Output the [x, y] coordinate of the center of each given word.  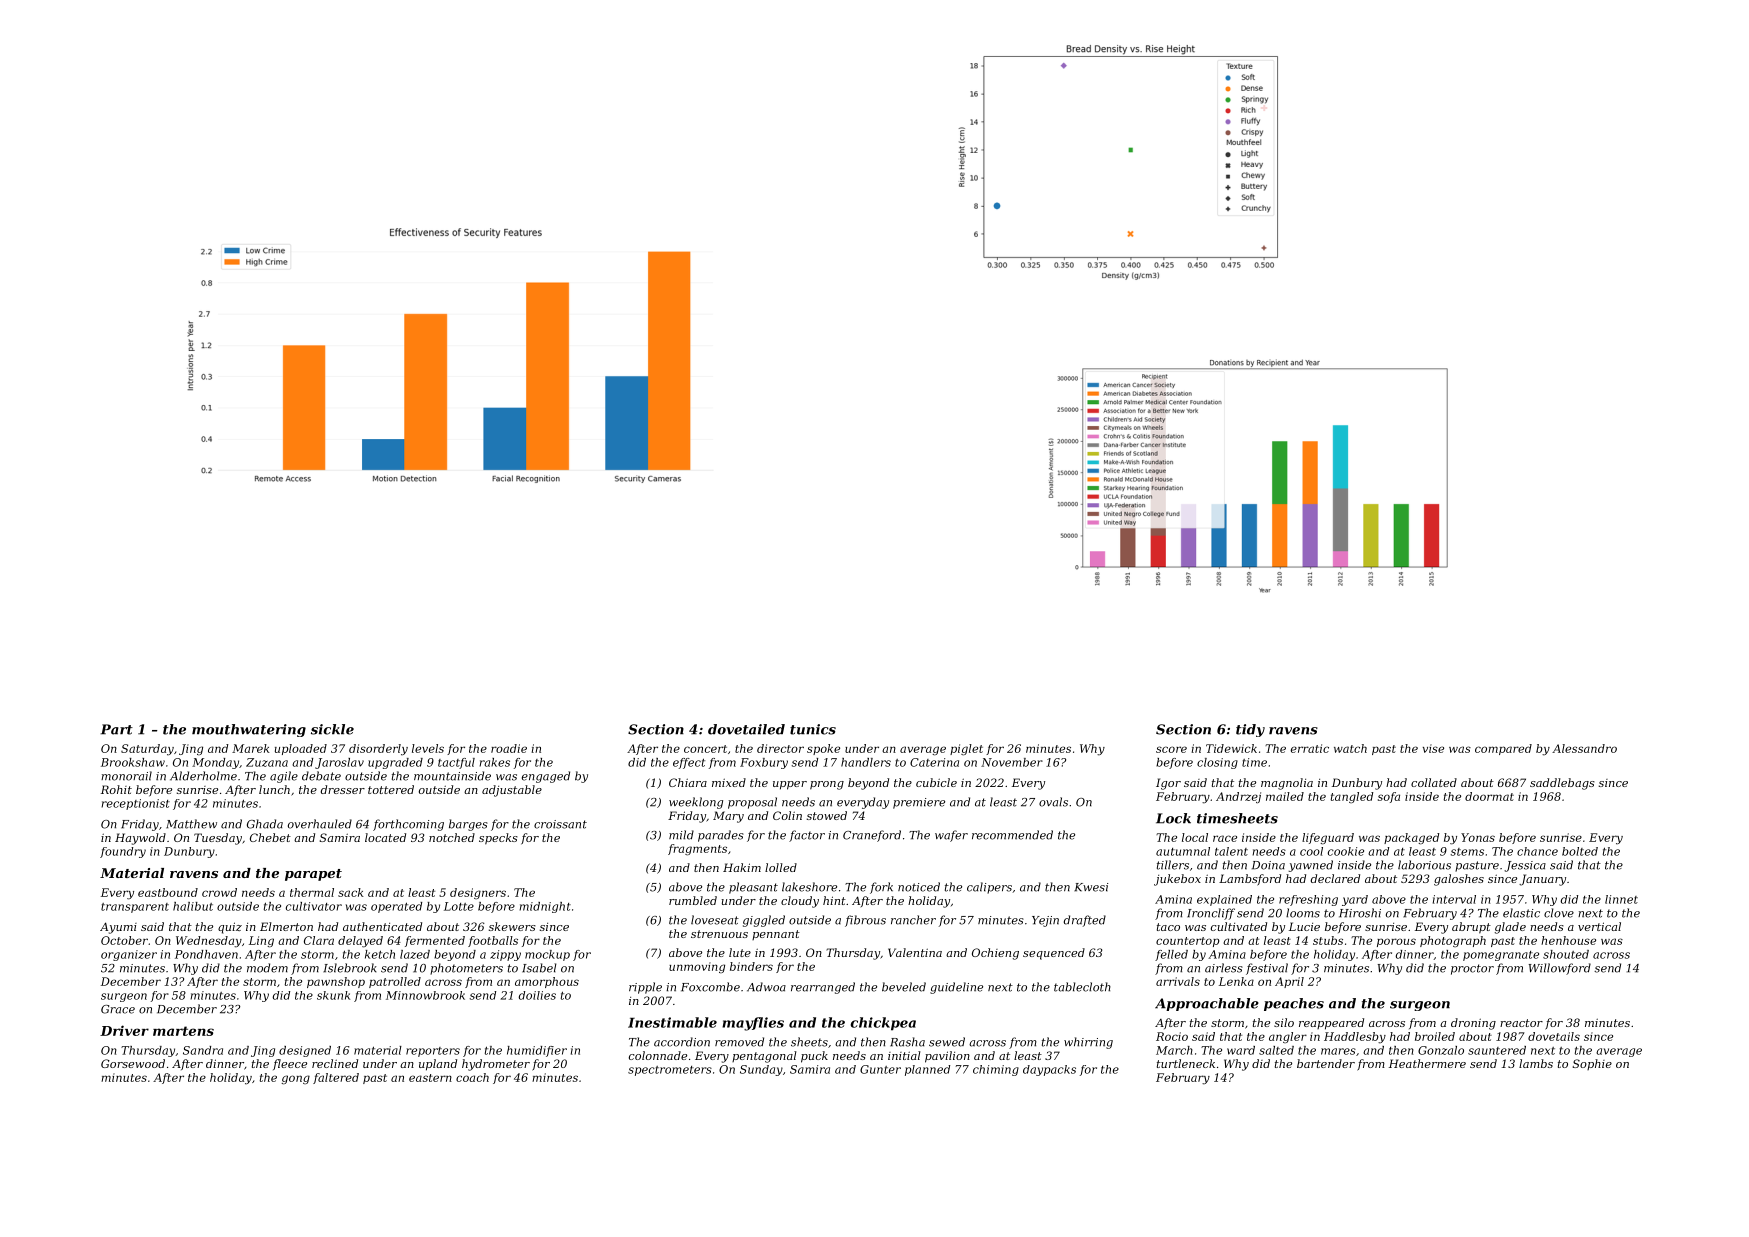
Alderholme [203, 776]
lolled [781, 867]
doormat [1489, 796]
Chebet [270, 837]
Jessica [1525, 866]
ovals [1053, 802]
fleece [290, 1064]
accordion [682, 1042]
